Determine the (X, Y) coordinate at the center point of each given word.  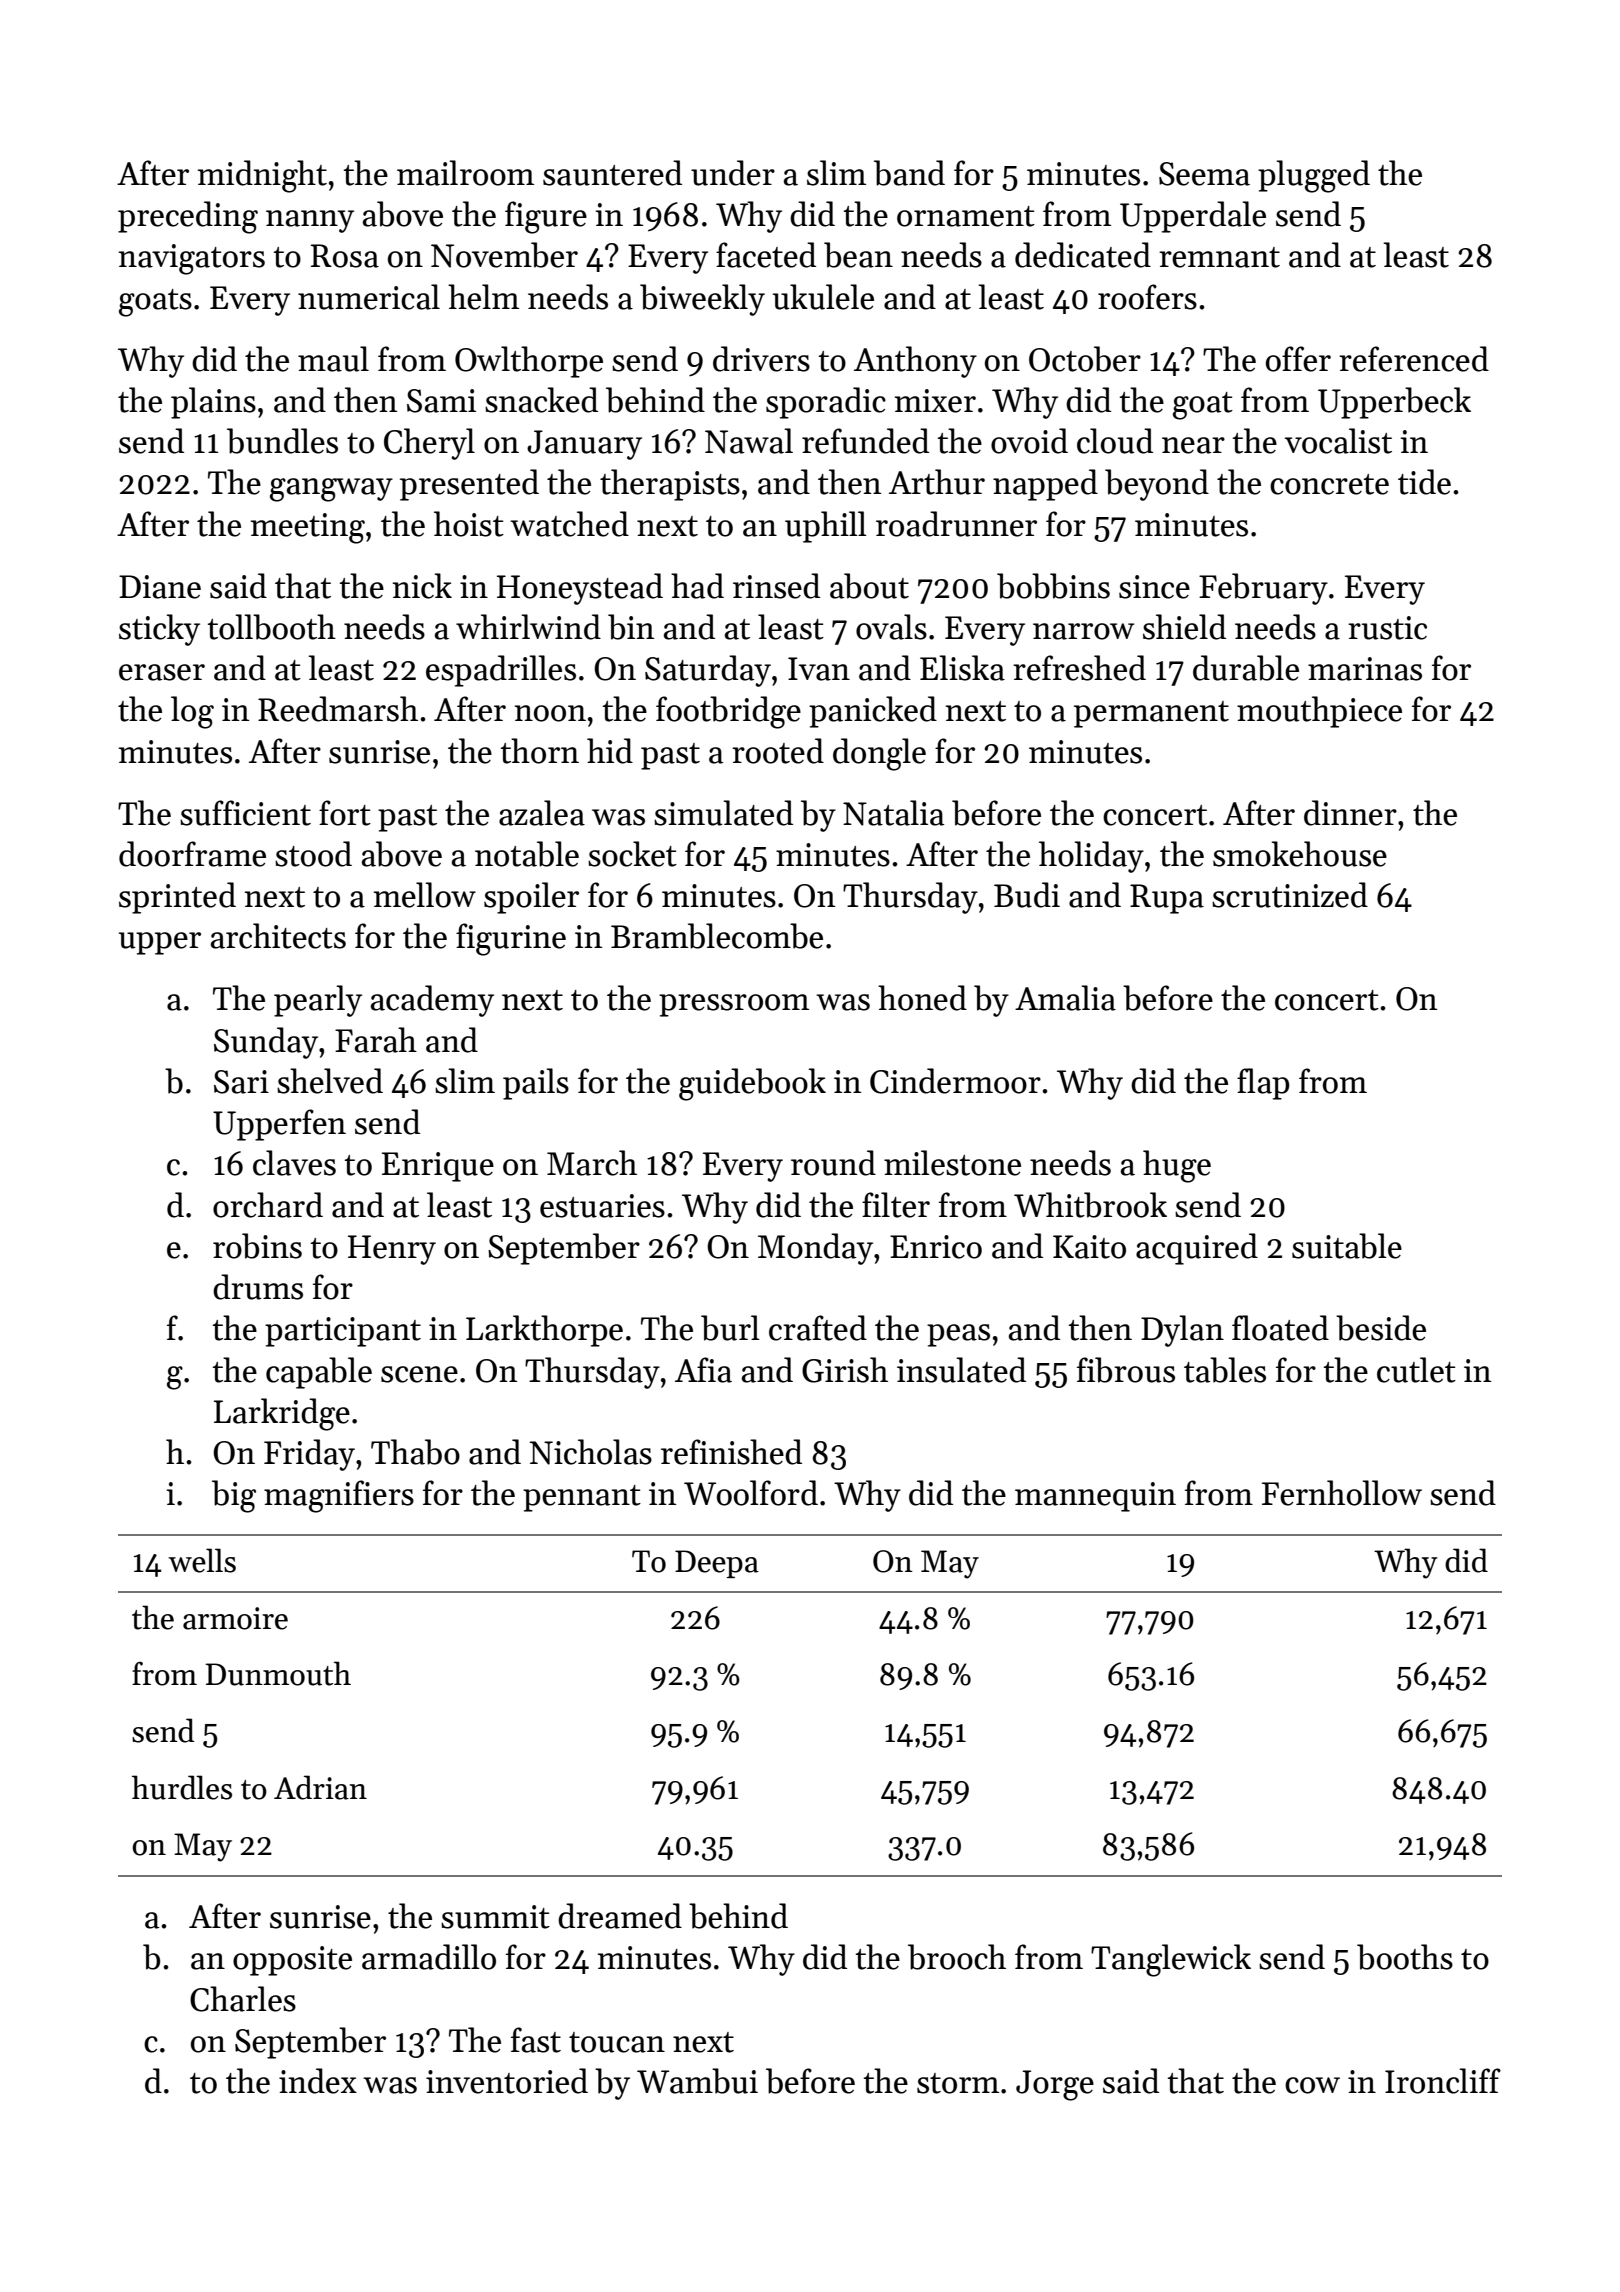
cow (1312, 2085)
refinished (731, 1452)
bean (858, 255)
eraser (162, 672)
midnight (262, 176)
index (318, 2081)
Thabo (415, 1452)
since (1154, 587)
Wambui (697, 2081)
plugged (1314, 176)
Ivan (819, 669)
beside (1381, 1328)
